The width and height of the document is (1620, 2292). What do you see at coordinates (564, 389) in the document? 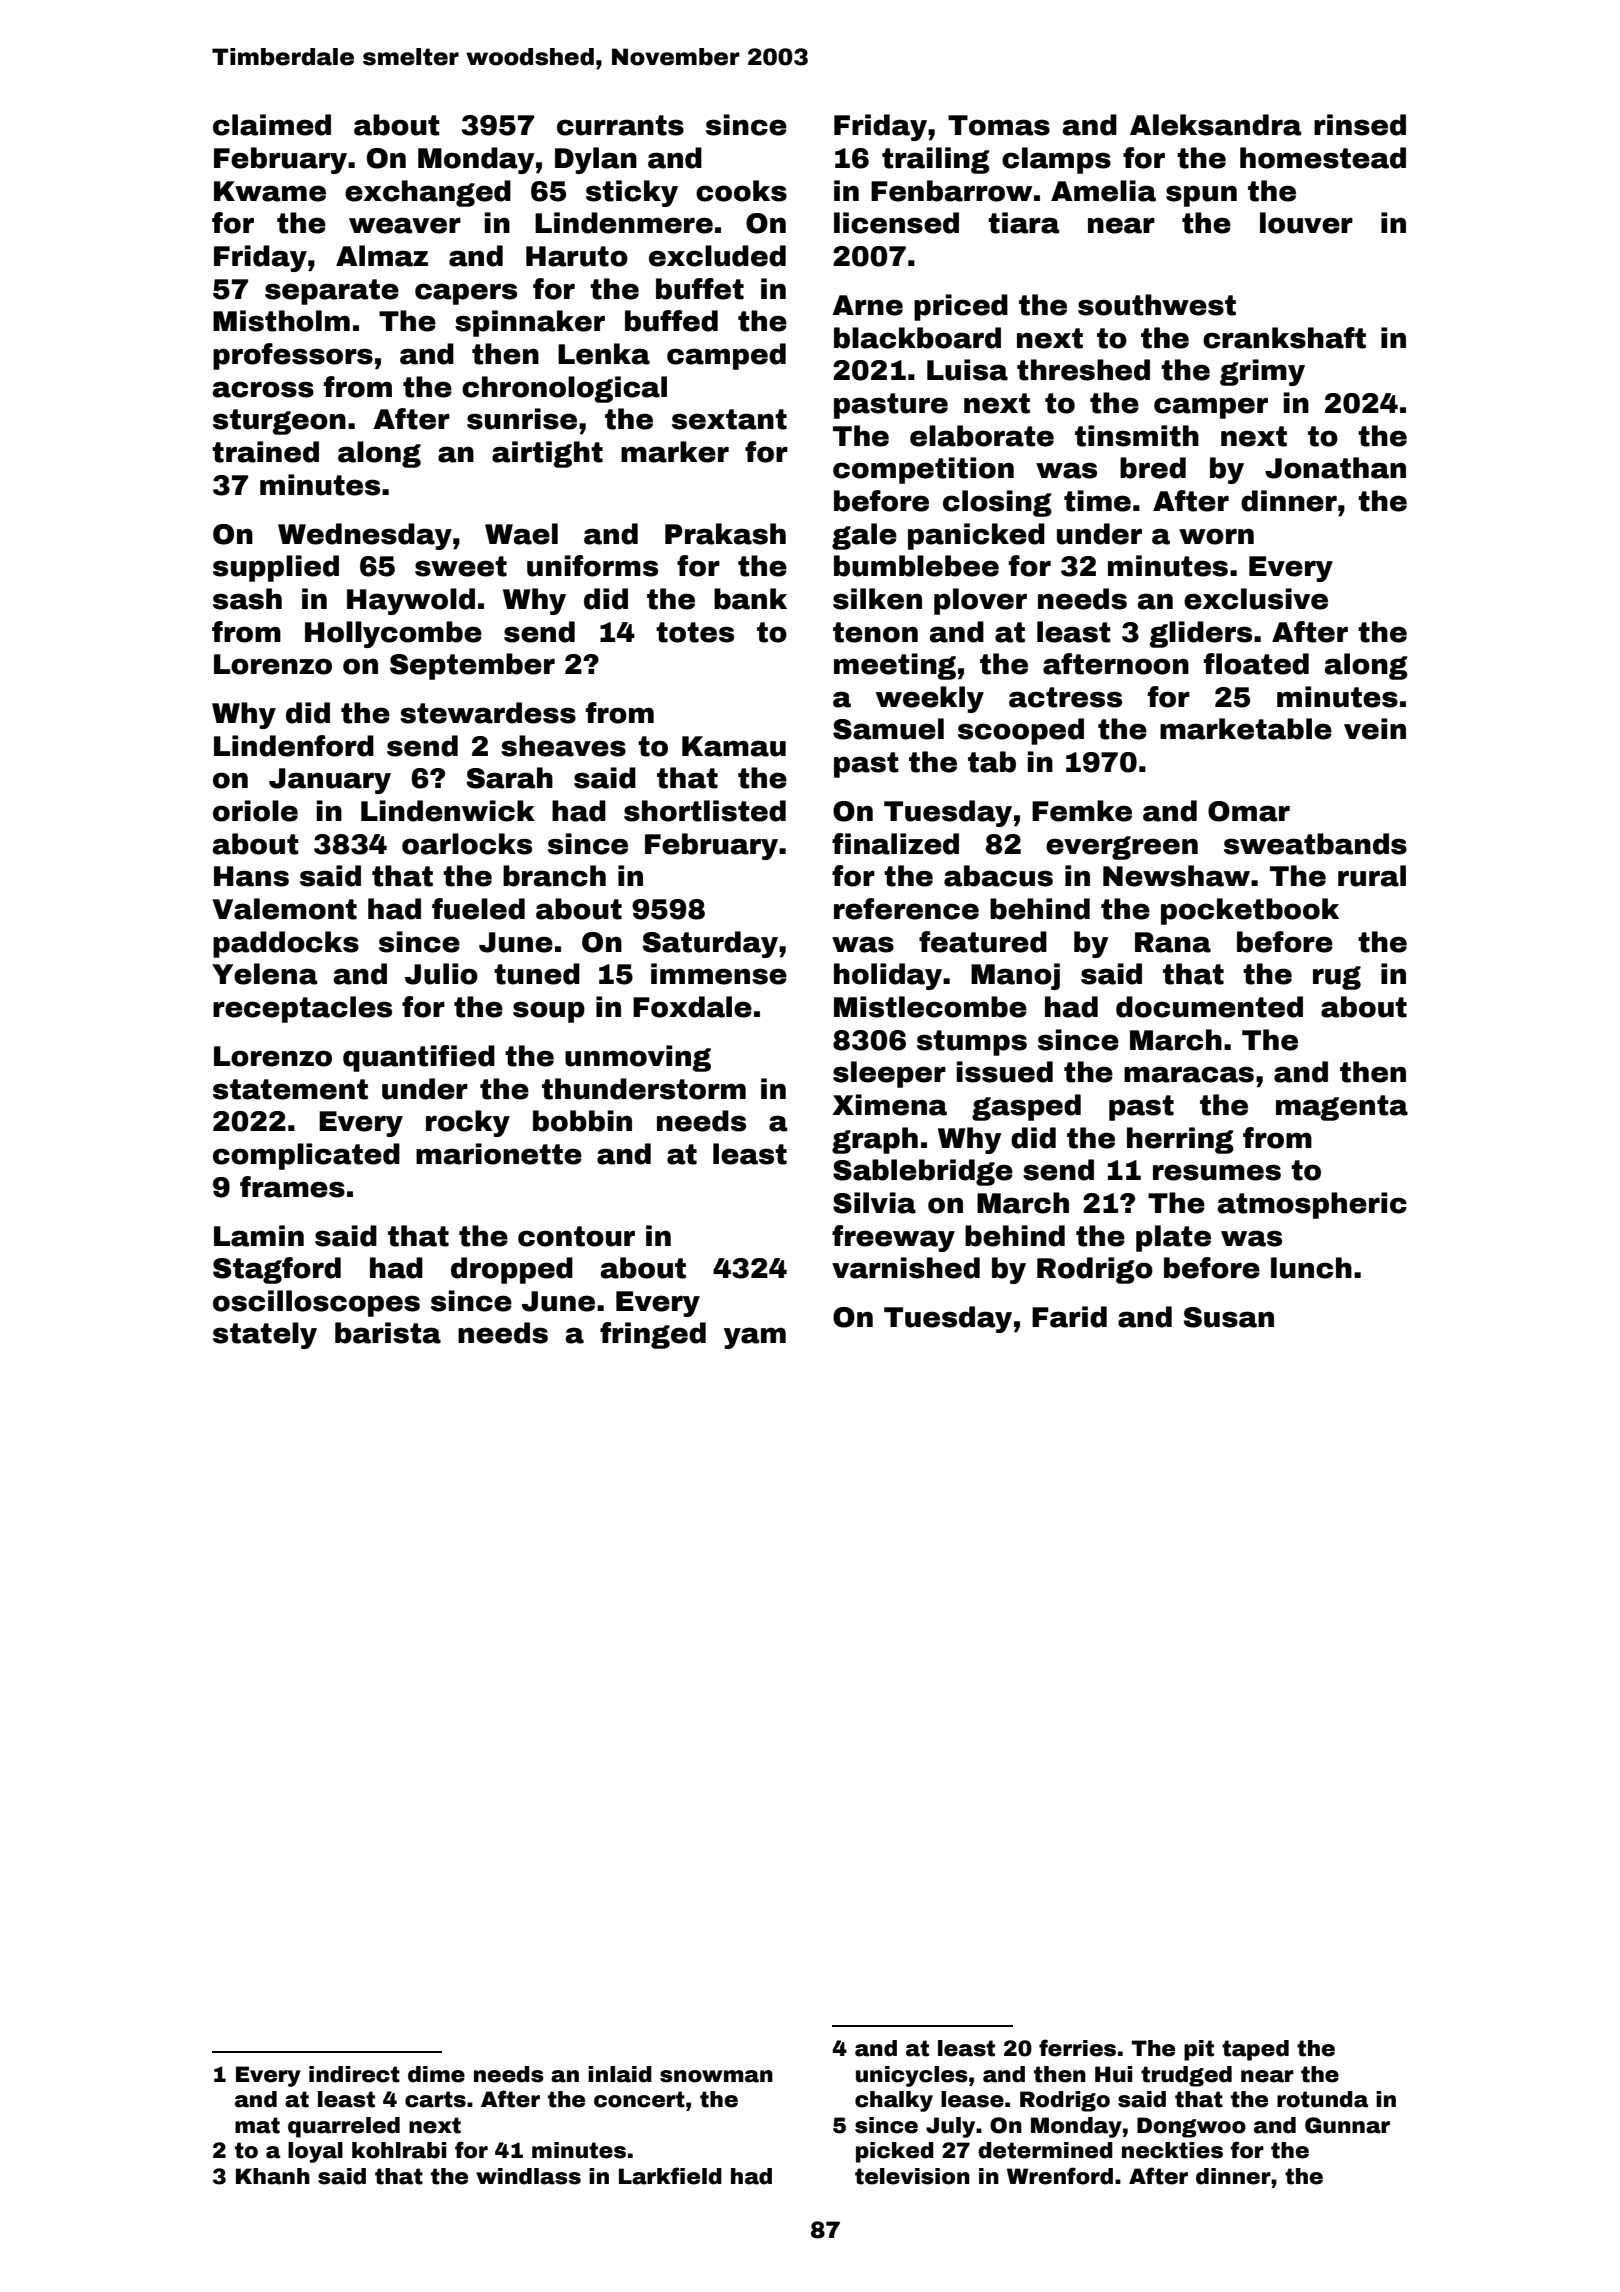
I see `chronological` at bounding box center [564, 389].
